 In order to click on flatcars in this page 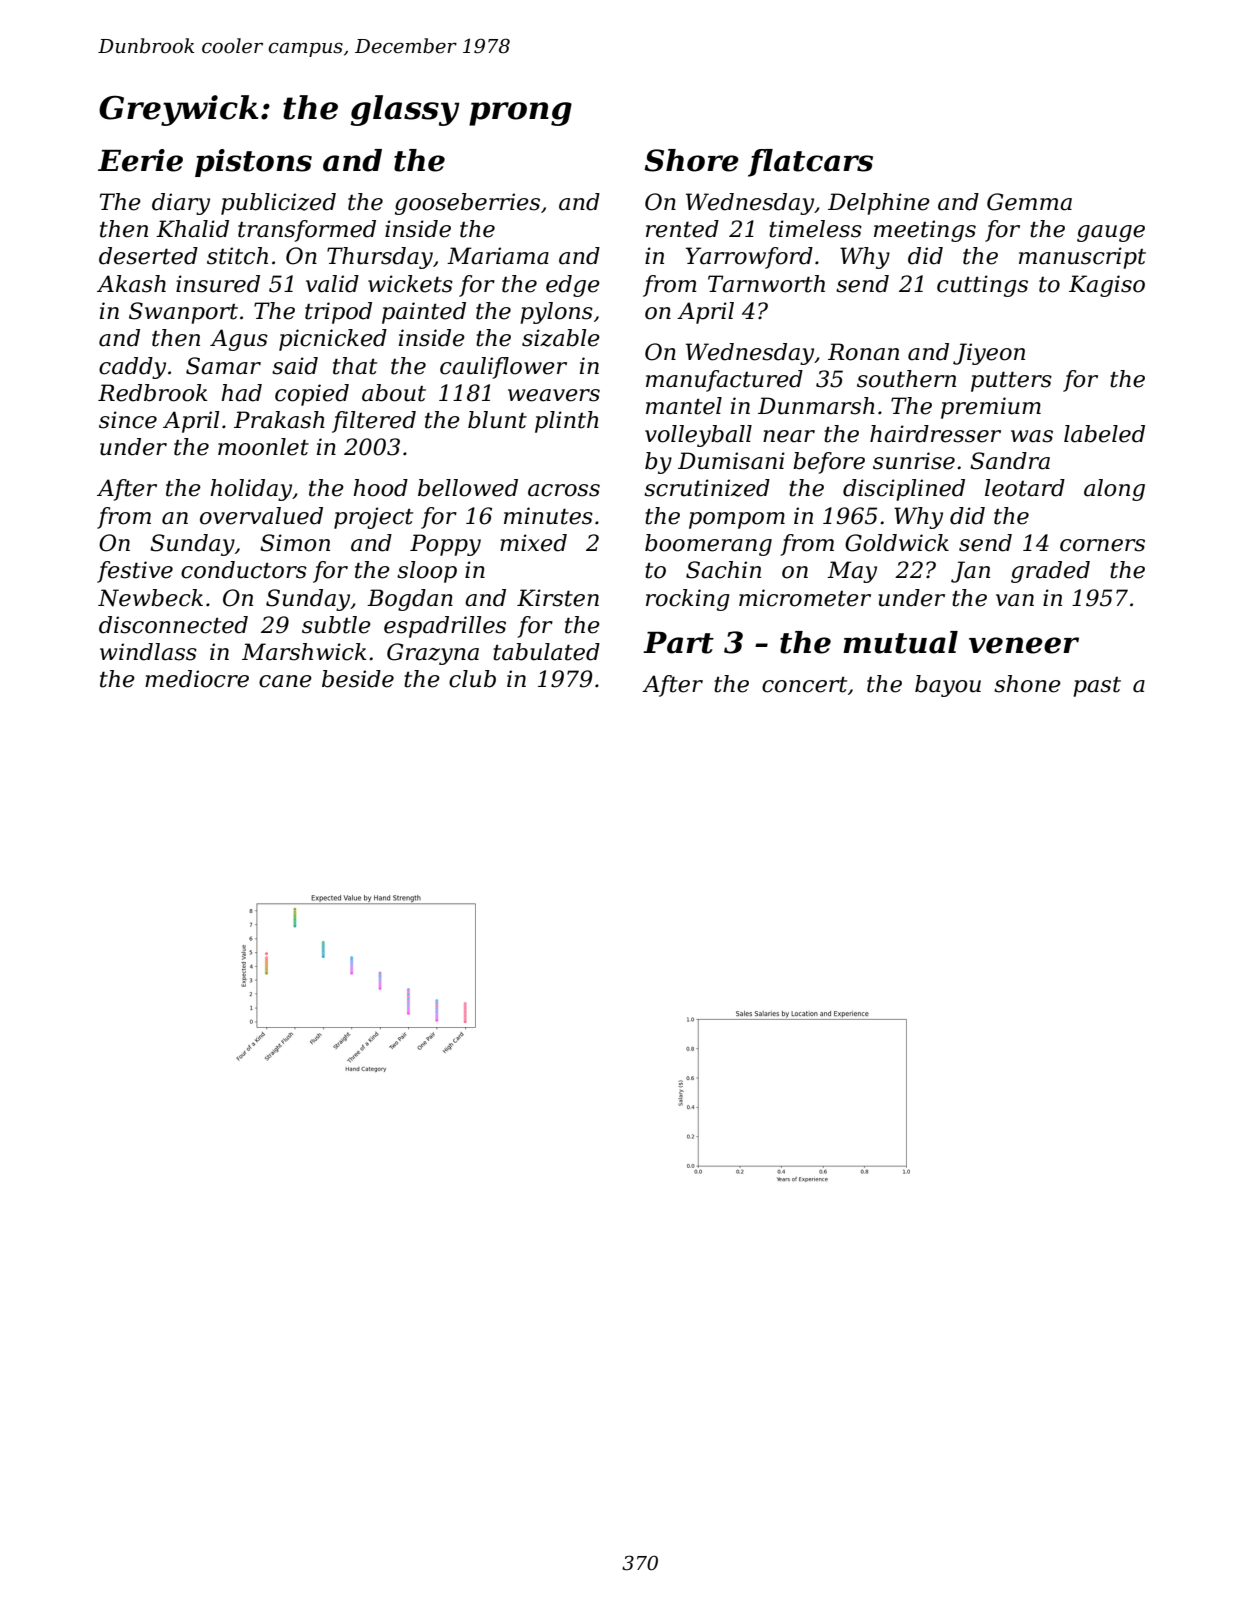, I will do `click(810, 163)`.
